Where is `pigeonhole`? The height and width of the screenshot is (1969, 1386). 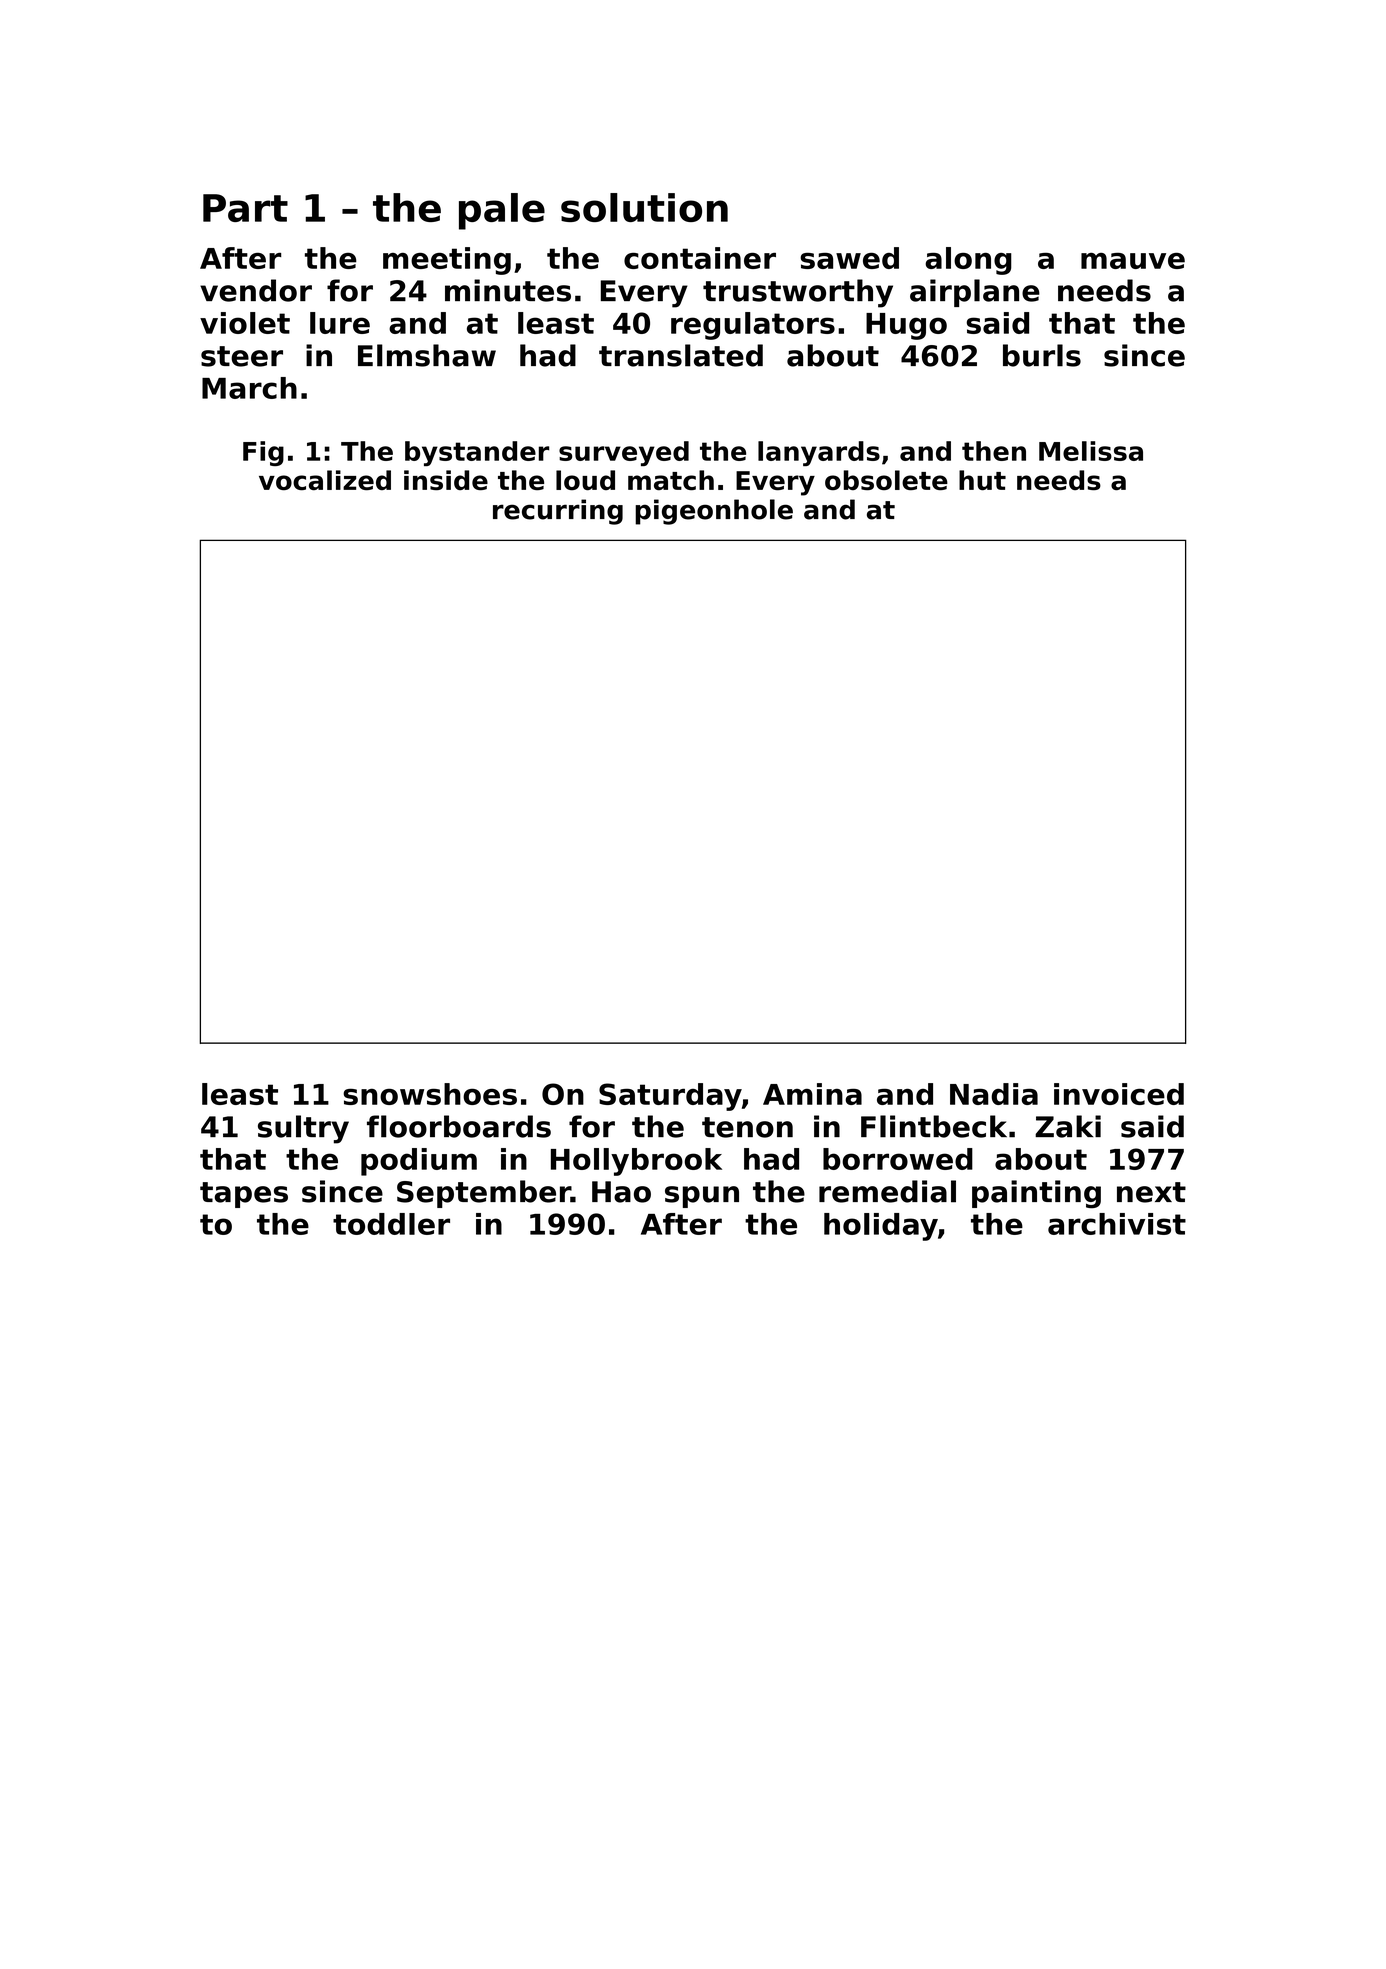 pigeonhole is located at coordinates (714, 512).
